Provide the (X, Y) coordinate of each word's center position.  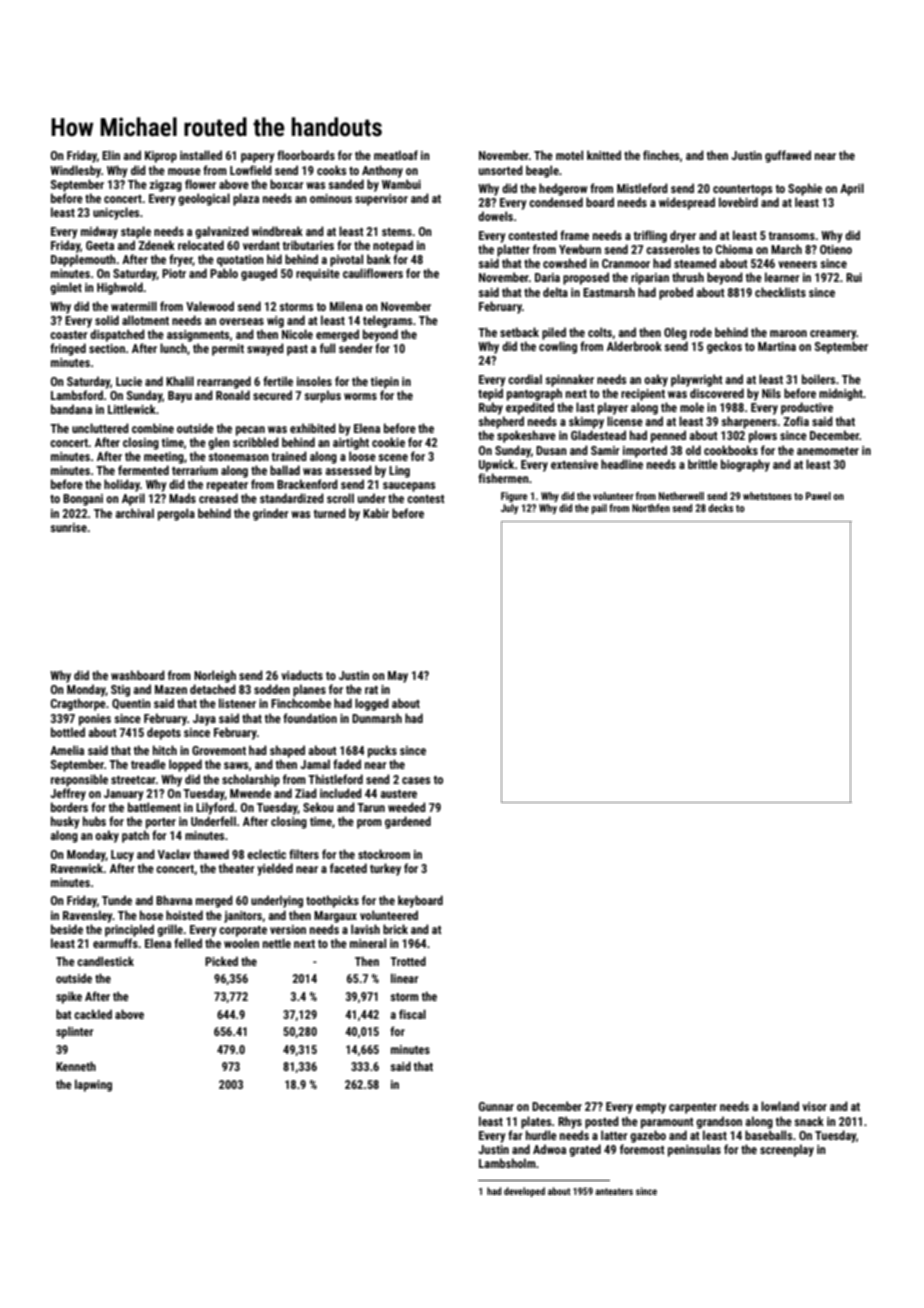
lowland (780, 1106)
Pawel (818, 496)
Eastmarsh (609, 292)
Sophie (805, 189)
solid (107, 320)
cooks (331, 170)
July (509, 509)
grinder (271, 514)
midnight (841, 394)
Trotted (408, 961)
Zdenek (156, 245)
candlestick (105, 961)
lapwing (93, 1086)
